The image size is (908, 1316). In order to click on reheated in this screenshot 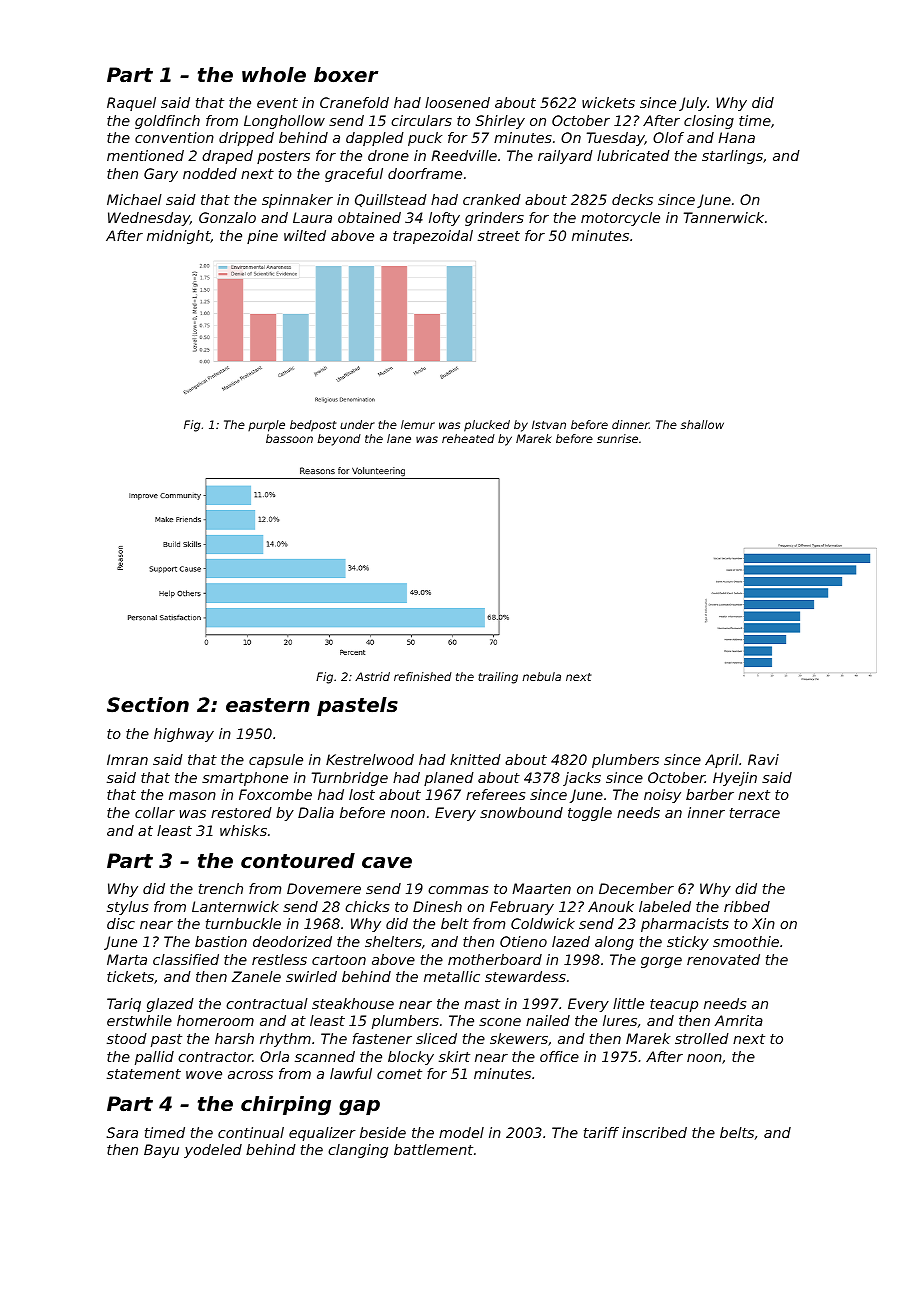, I will do `click(468, 438)`.
